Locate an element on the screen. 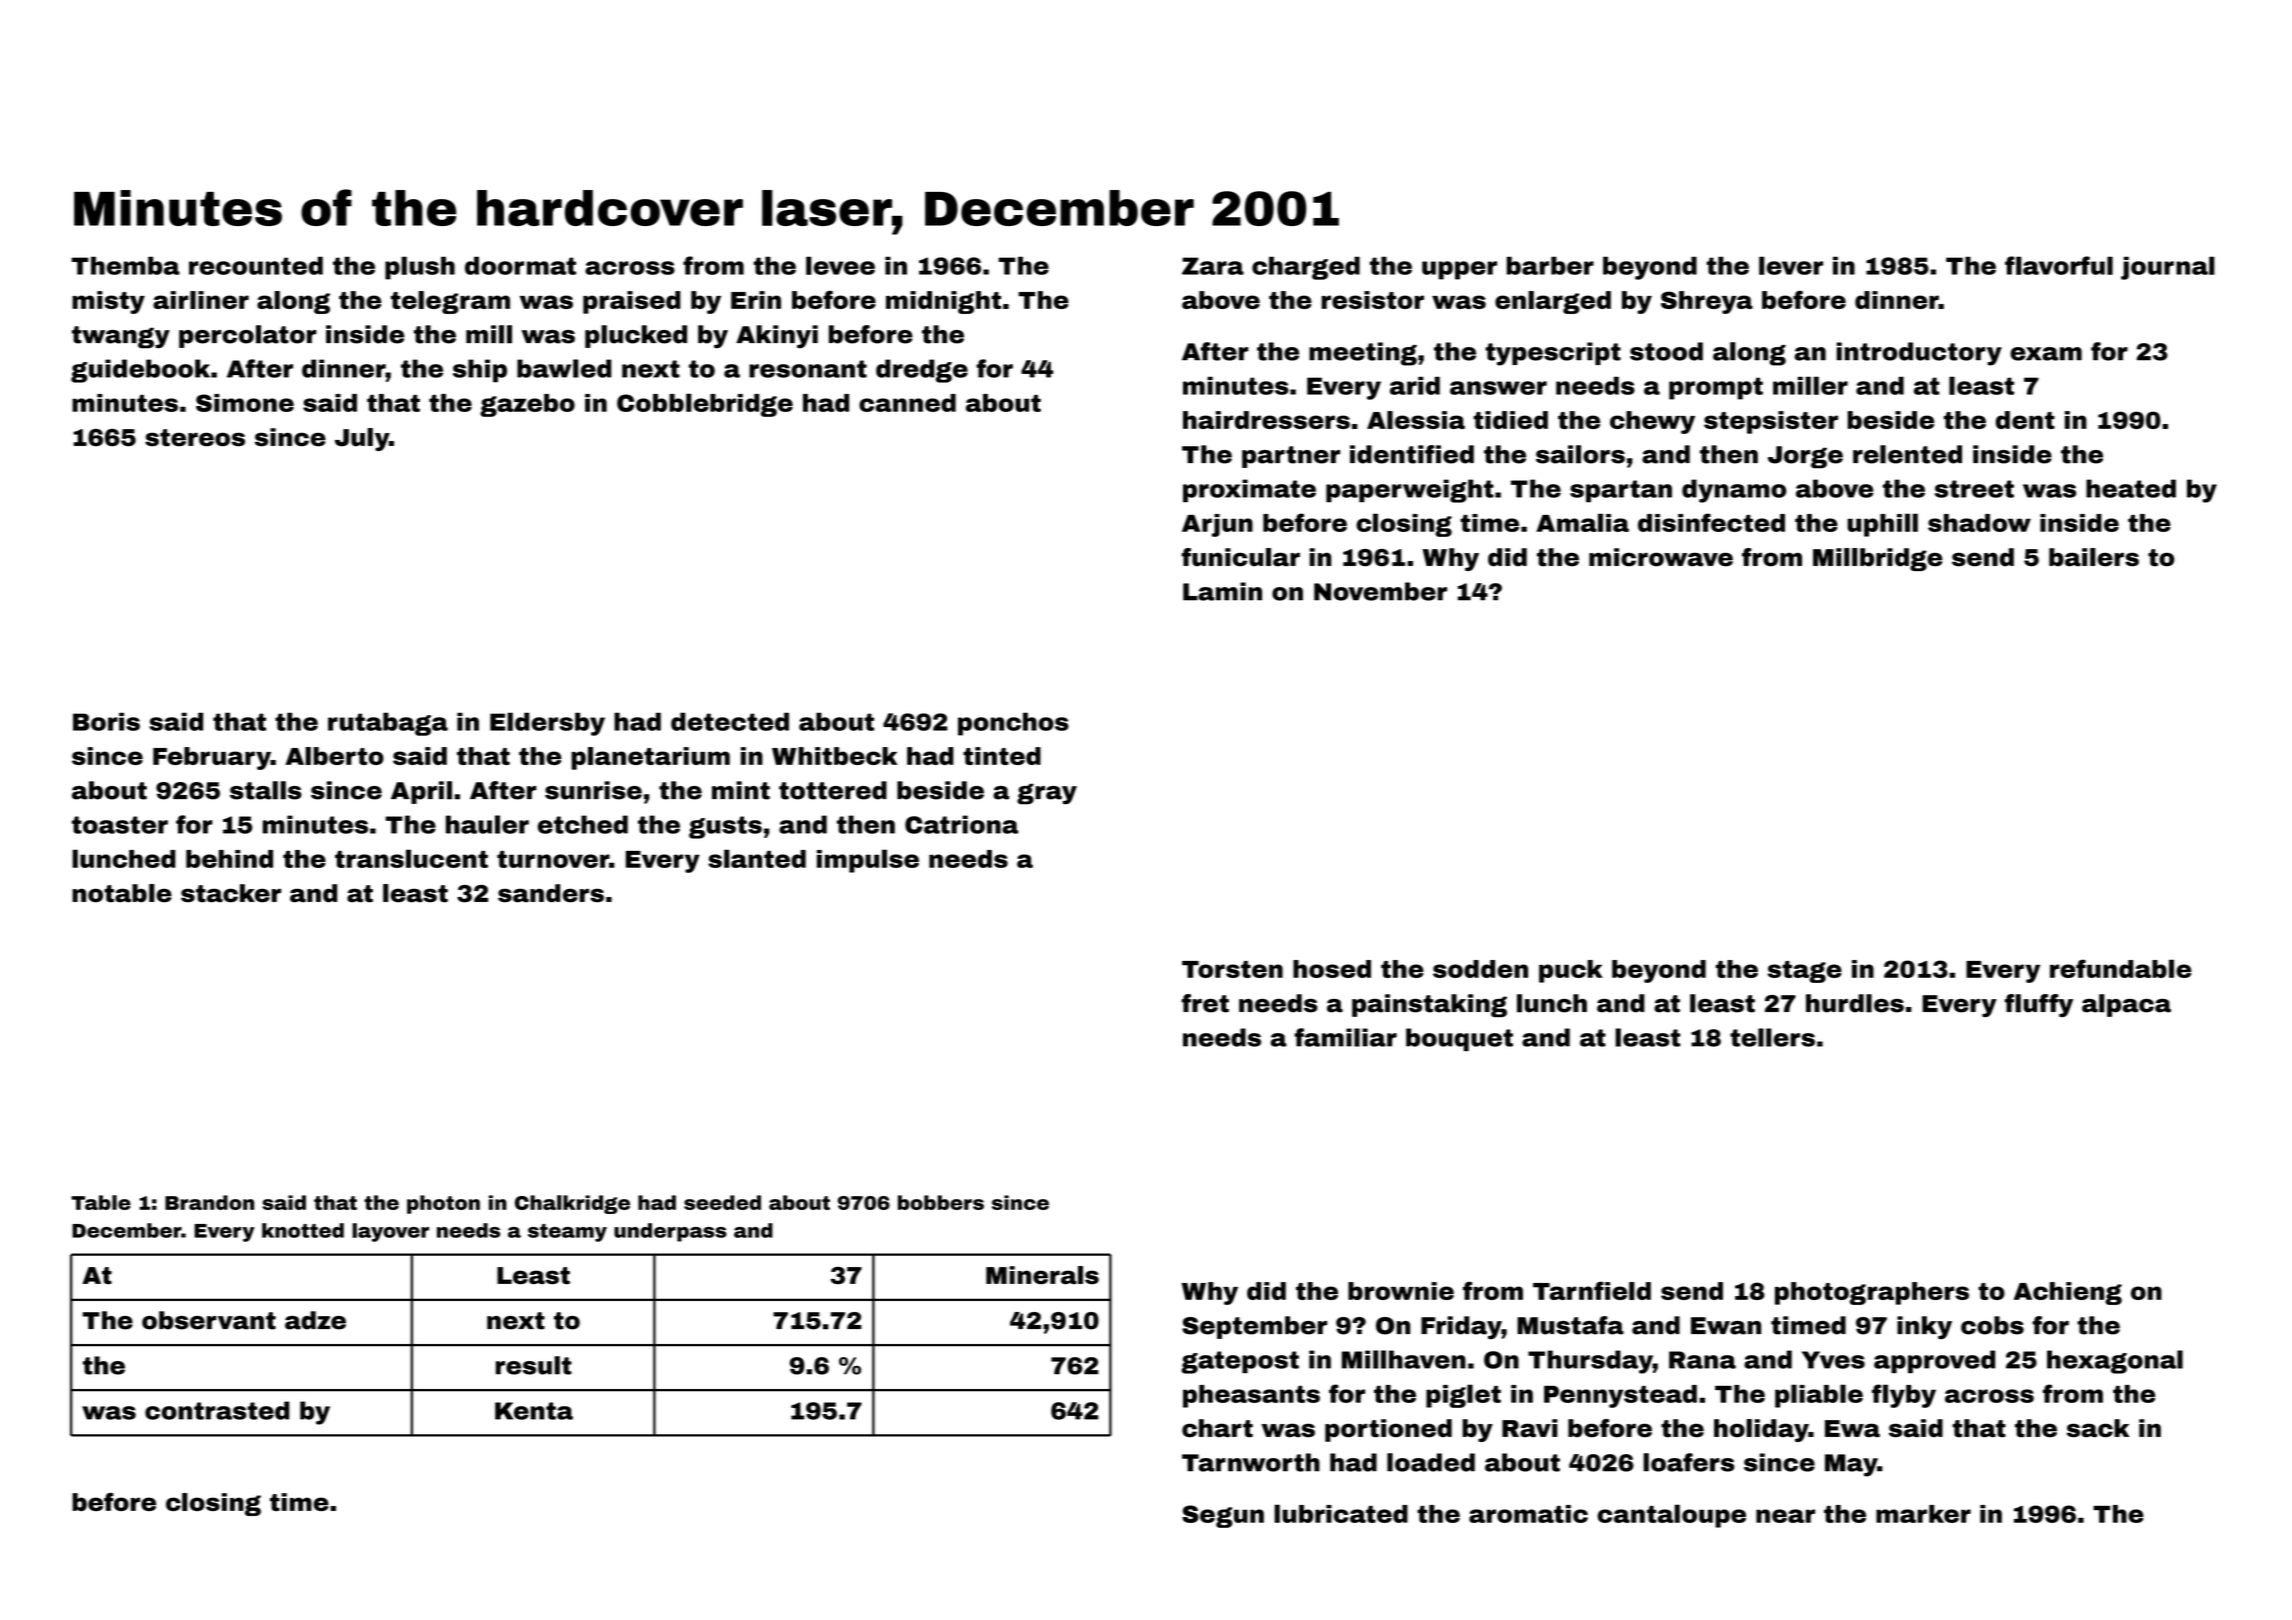 The height and width of the screenshot is (1620, 2292). tinted is located at coordinates (1002, 756).
